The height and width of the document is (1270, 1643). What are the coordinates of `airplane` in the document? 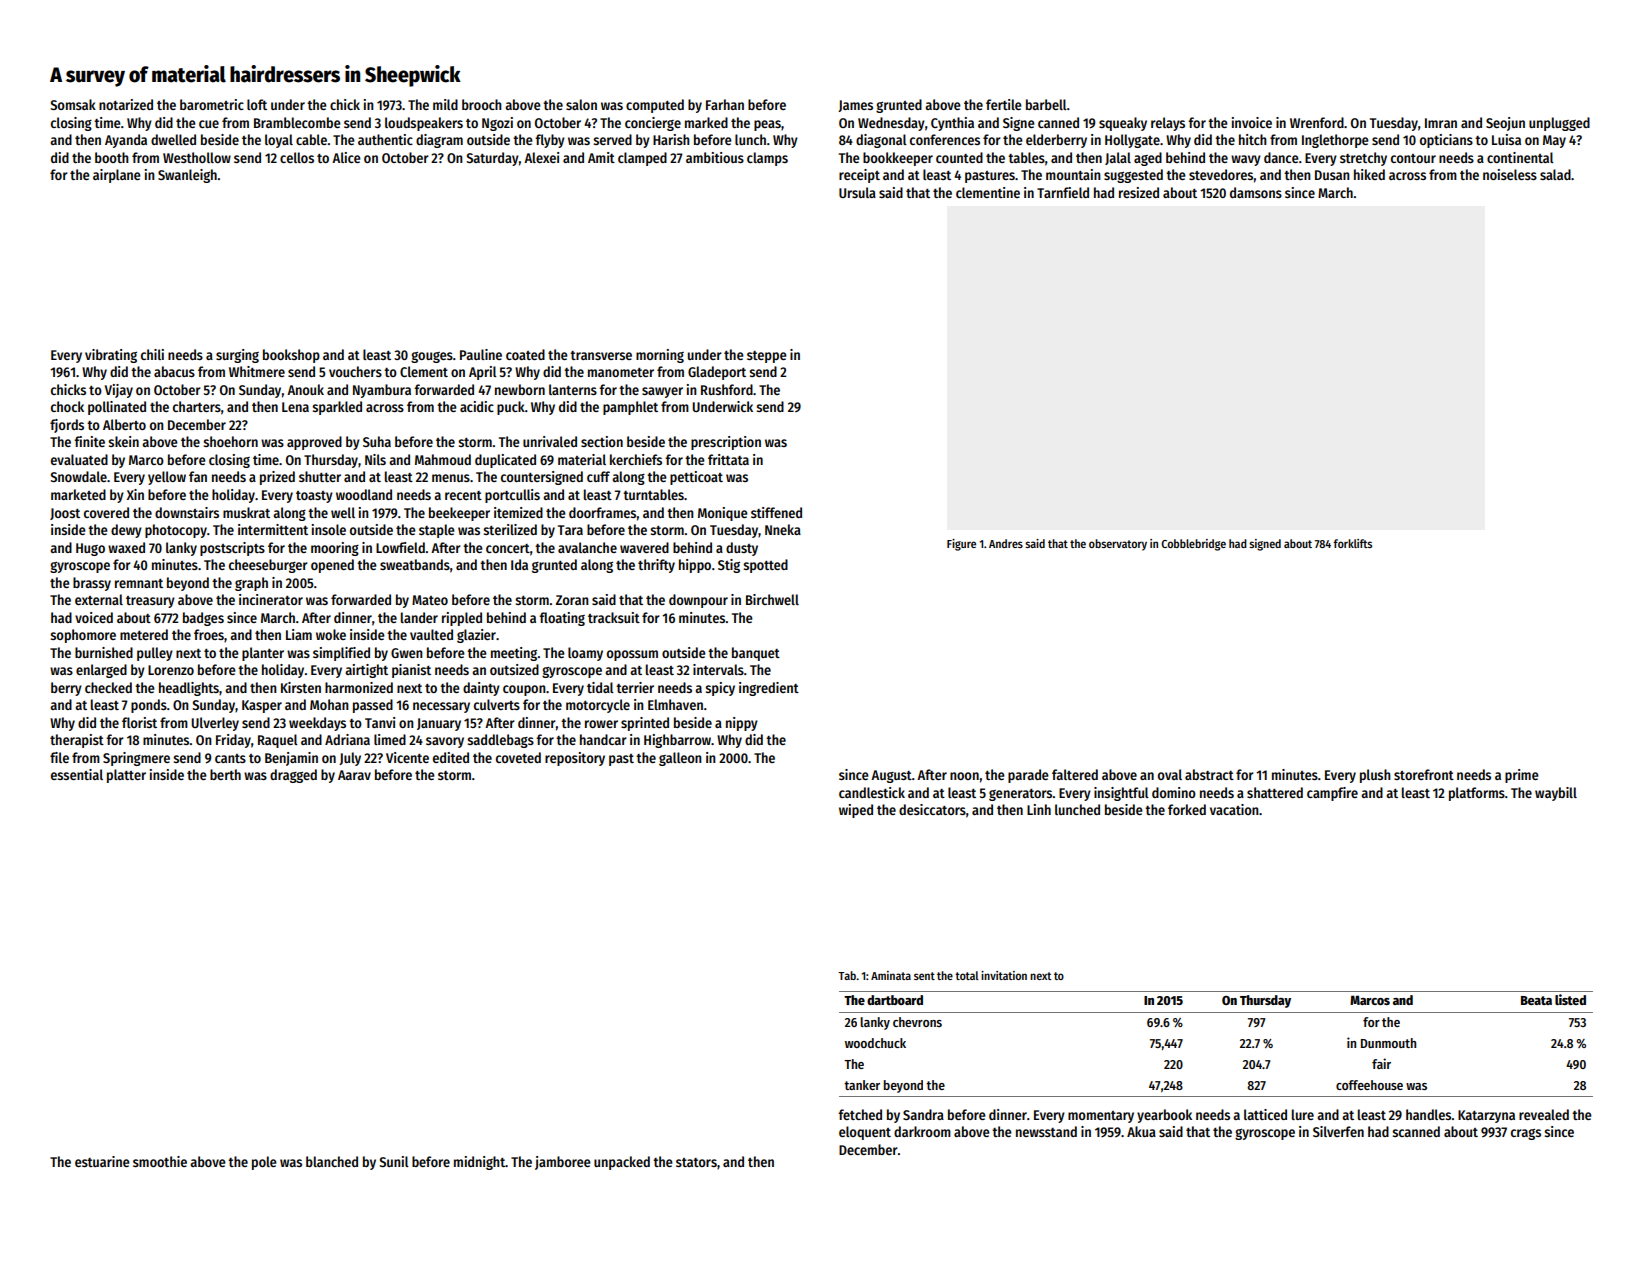 It's located at (117, 176).
